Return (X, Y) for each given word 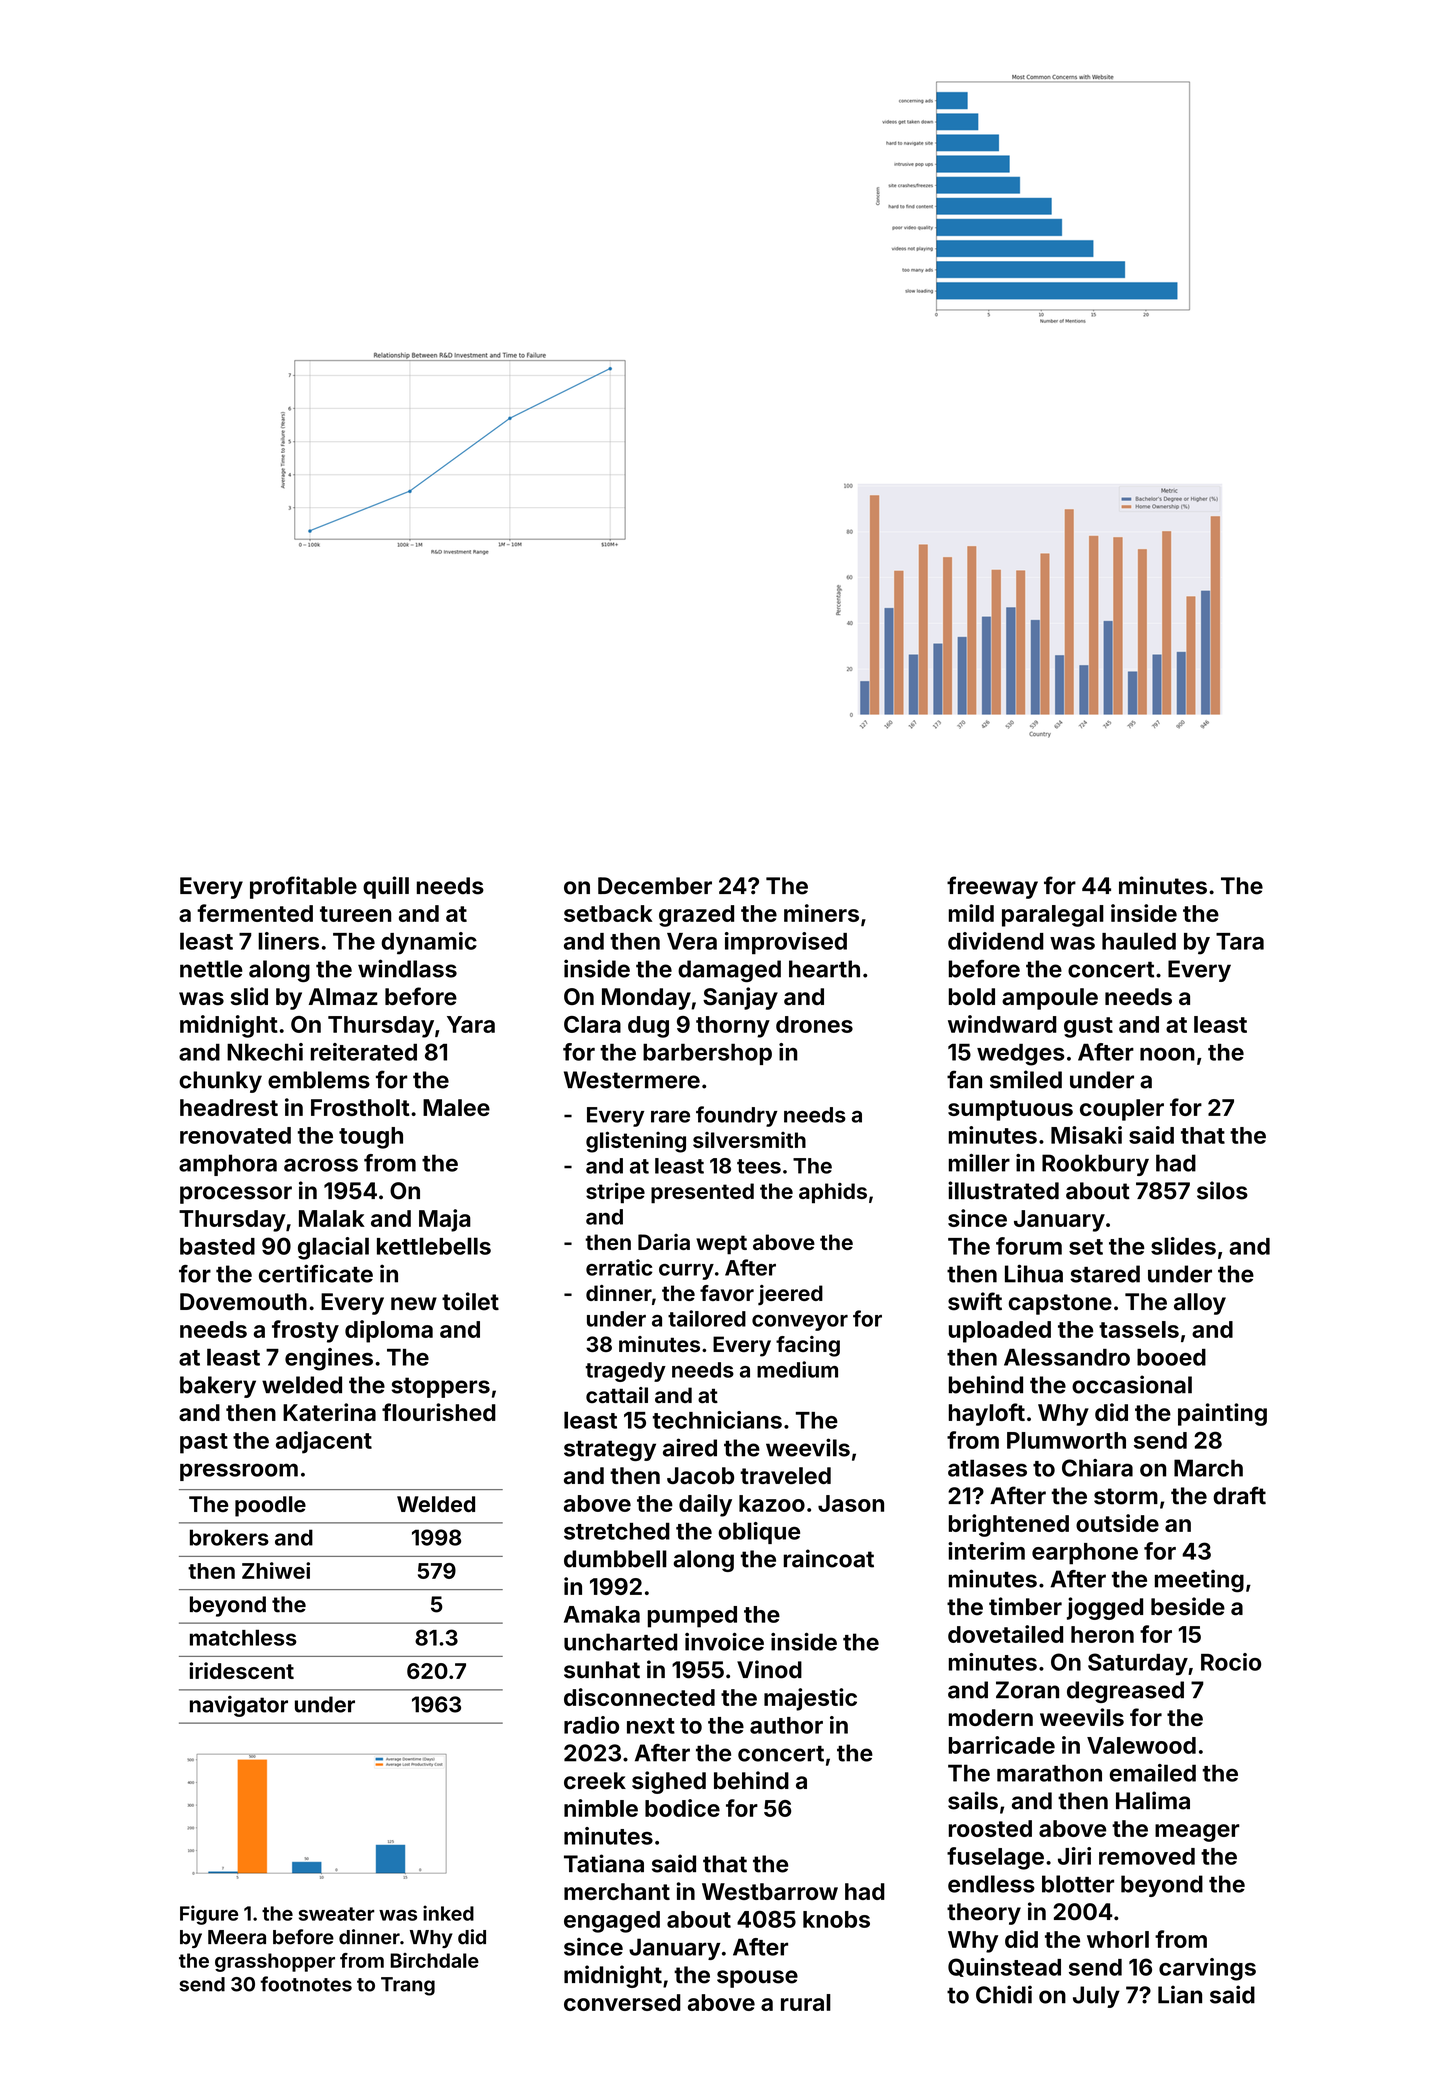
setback (608, 913)
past (204, 1443)
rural (806, 2002)
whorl (1118, 1939)
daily (705, 1505)
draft (1239, 1495)
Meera (237, 1937)
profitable (303, 887)
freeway (992, 887)
